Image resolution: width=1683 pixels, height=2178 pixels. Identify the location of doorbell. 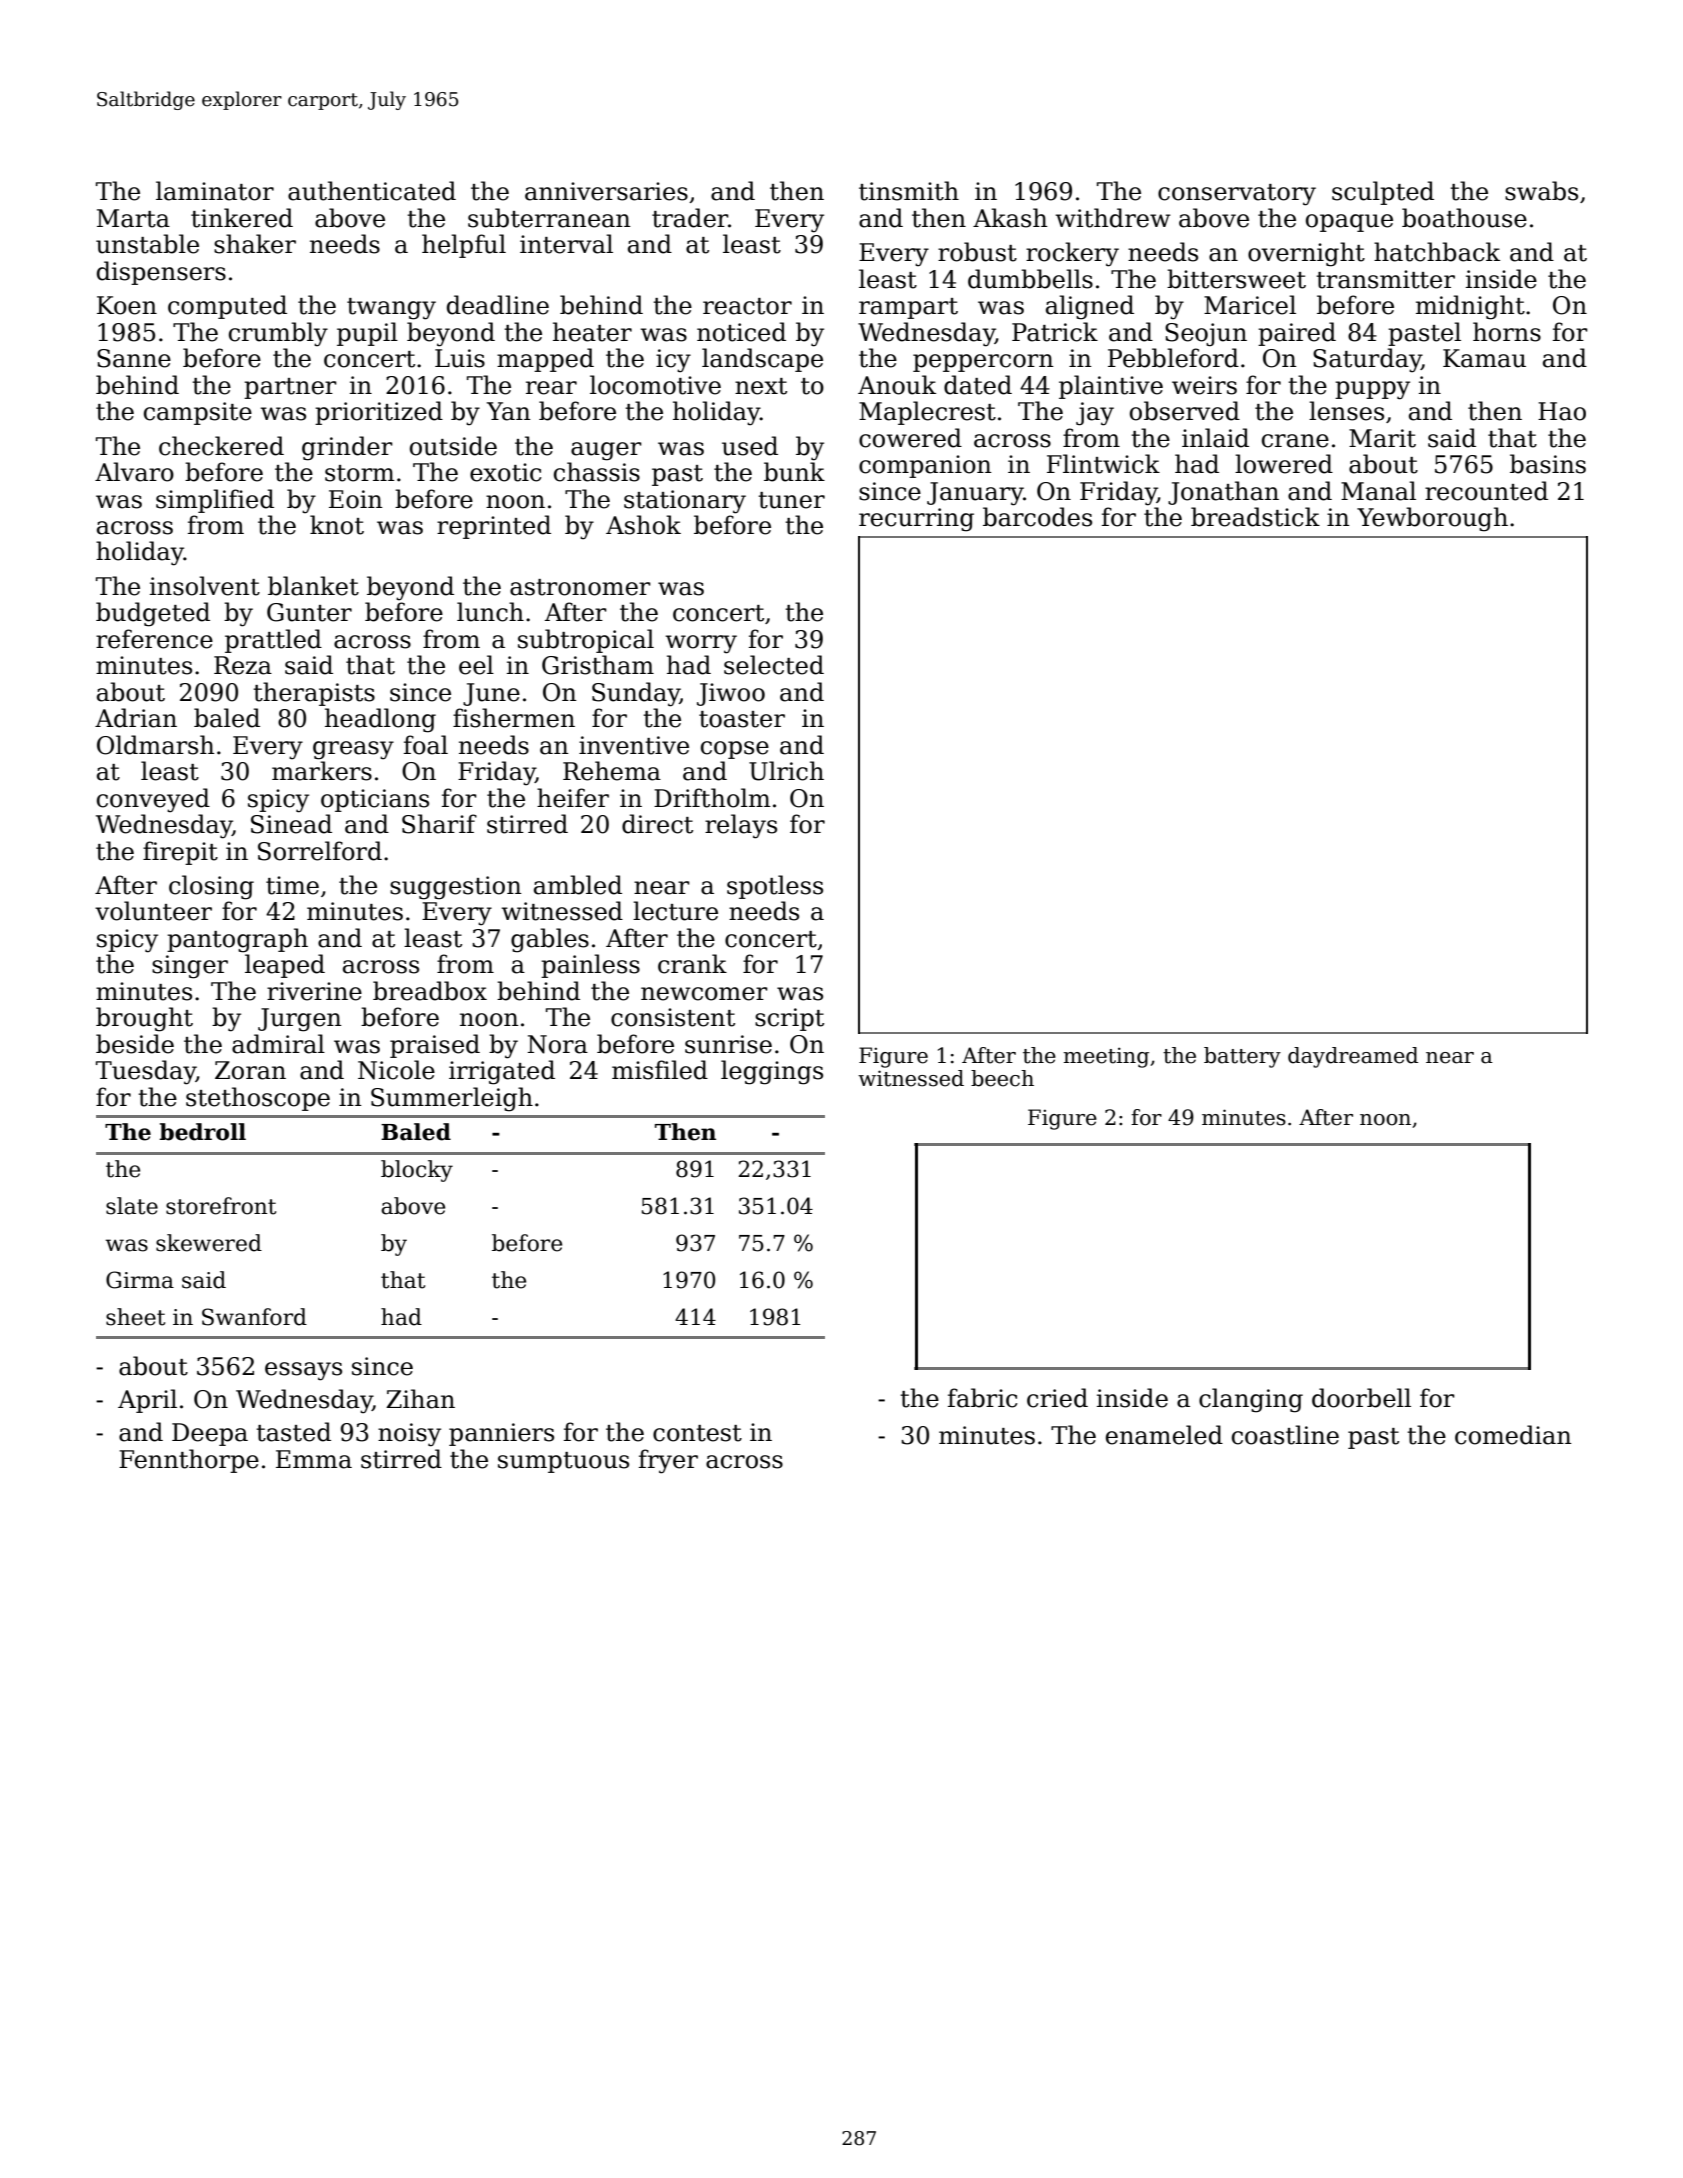
(1361, 1398).
